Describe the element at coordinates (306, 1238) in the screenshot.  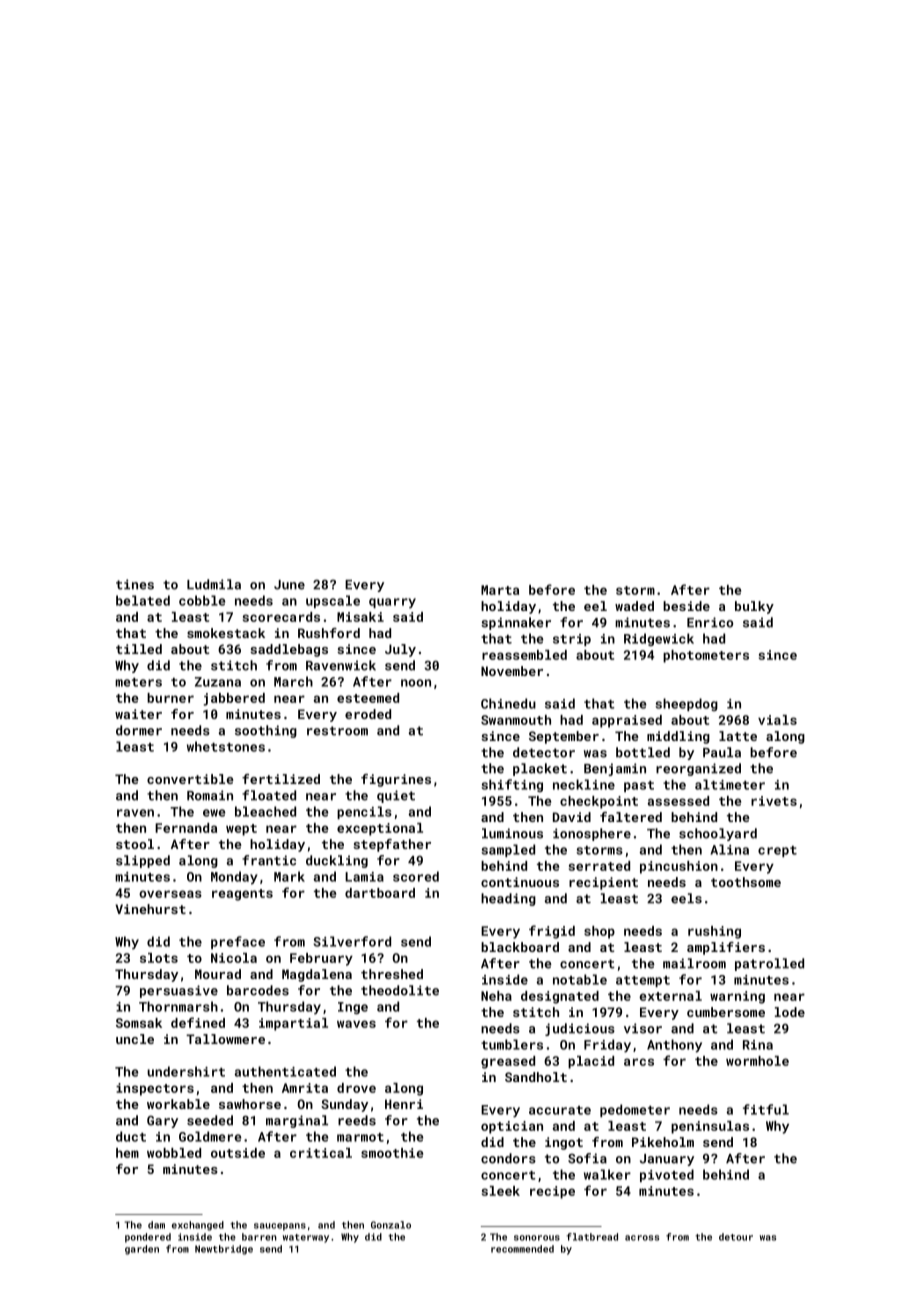
I see `waterway` at that location.
